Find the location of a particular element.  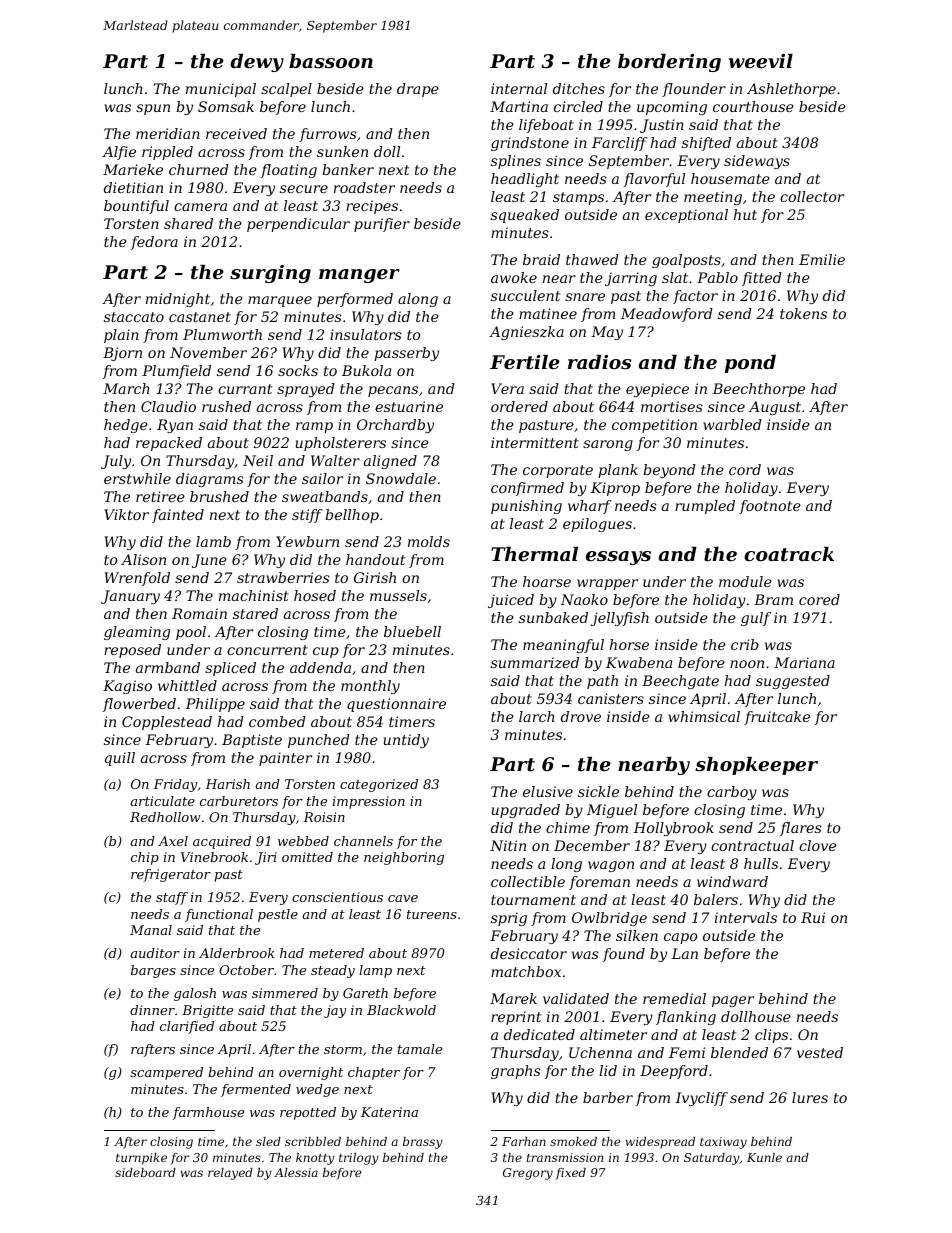

bordering is located at coordinates (669, 63).
